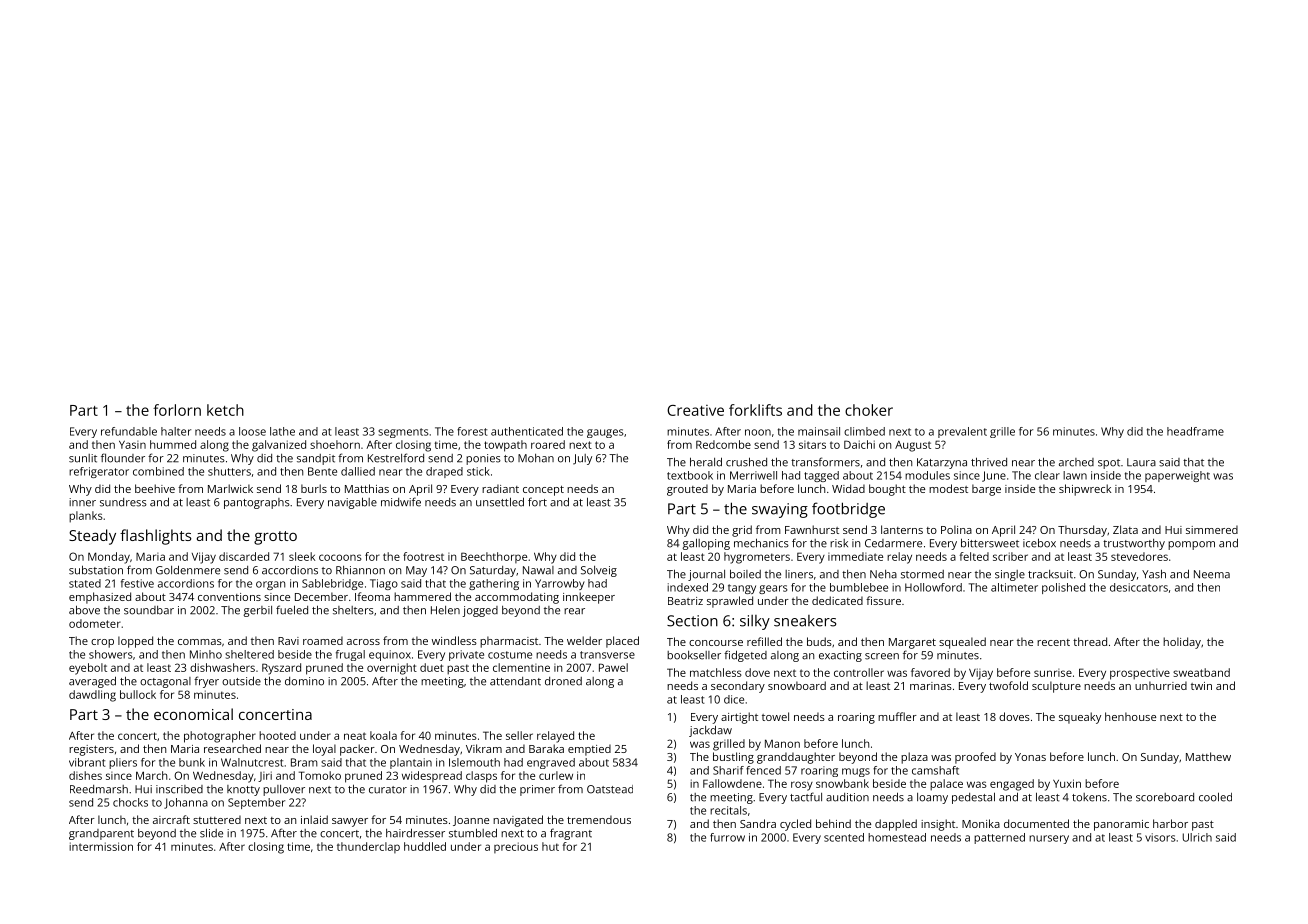  What do you see at coordinates (1195, 431) in the document?
I see `headframe` at bounding box center [1195, 431].
